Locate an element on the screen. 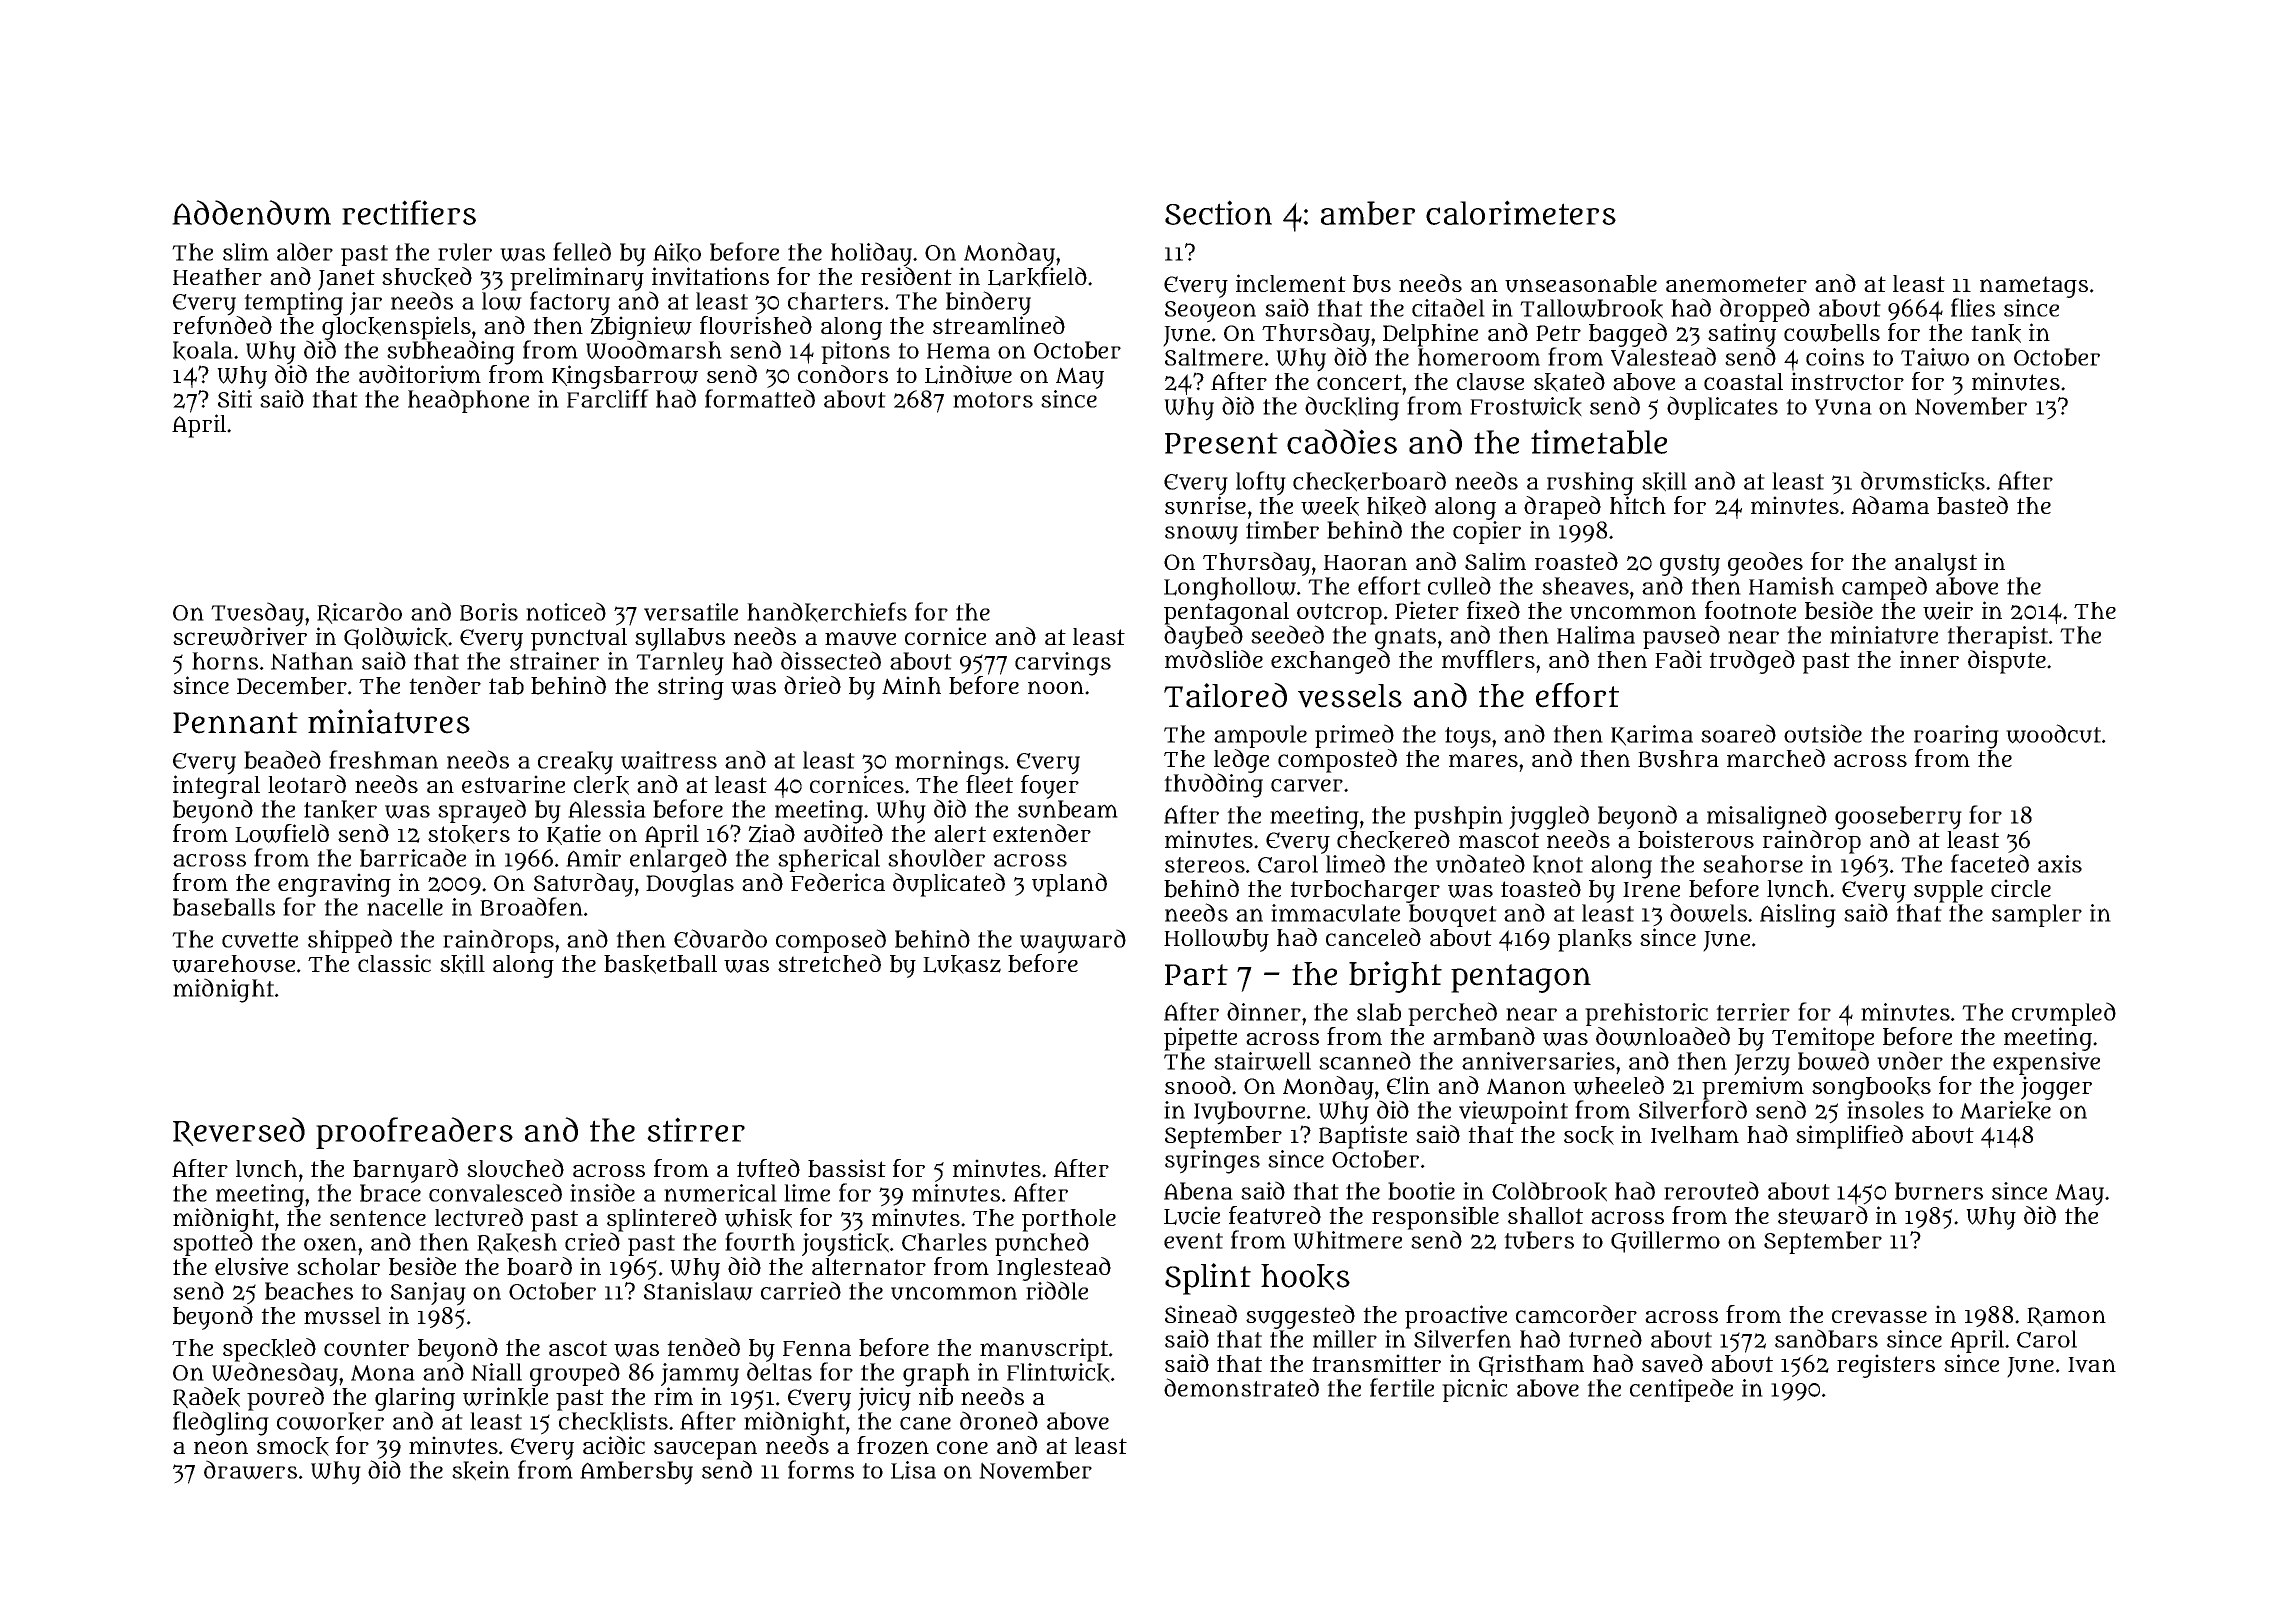  drawers is located at coordinates (250, 1470).
